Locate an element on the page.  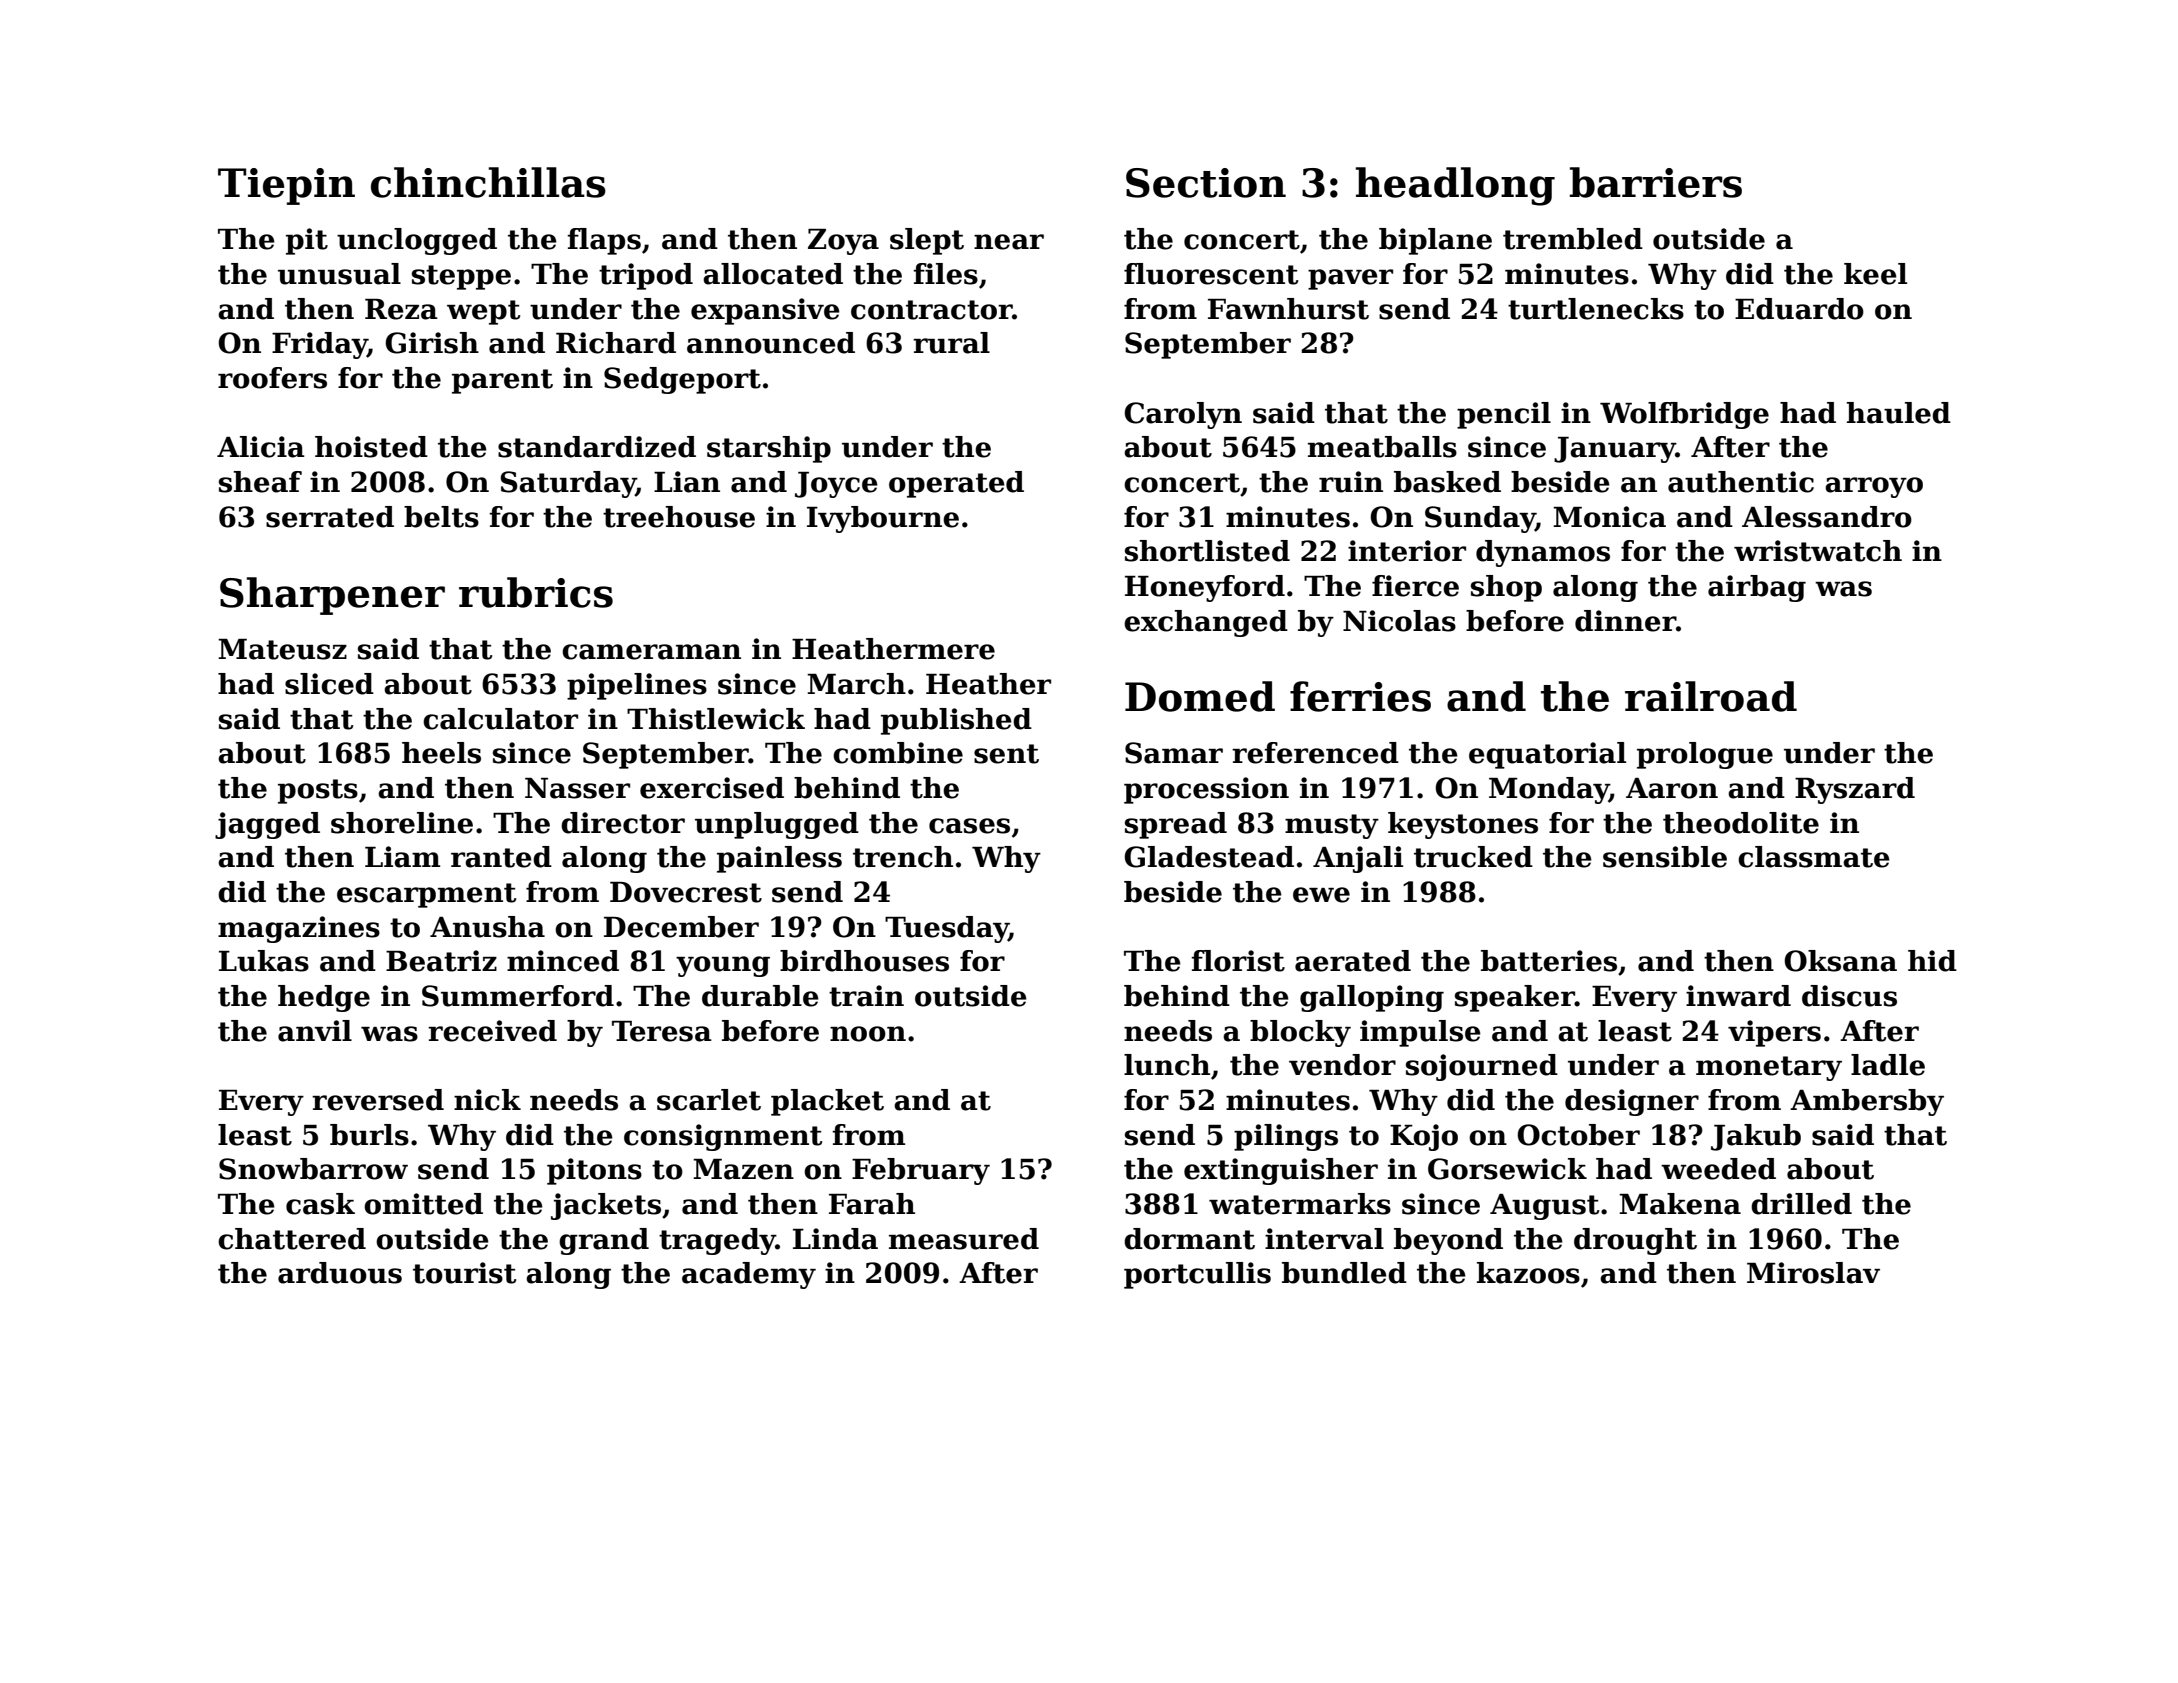
Alessandro is located at coordinates (1827, 517).
